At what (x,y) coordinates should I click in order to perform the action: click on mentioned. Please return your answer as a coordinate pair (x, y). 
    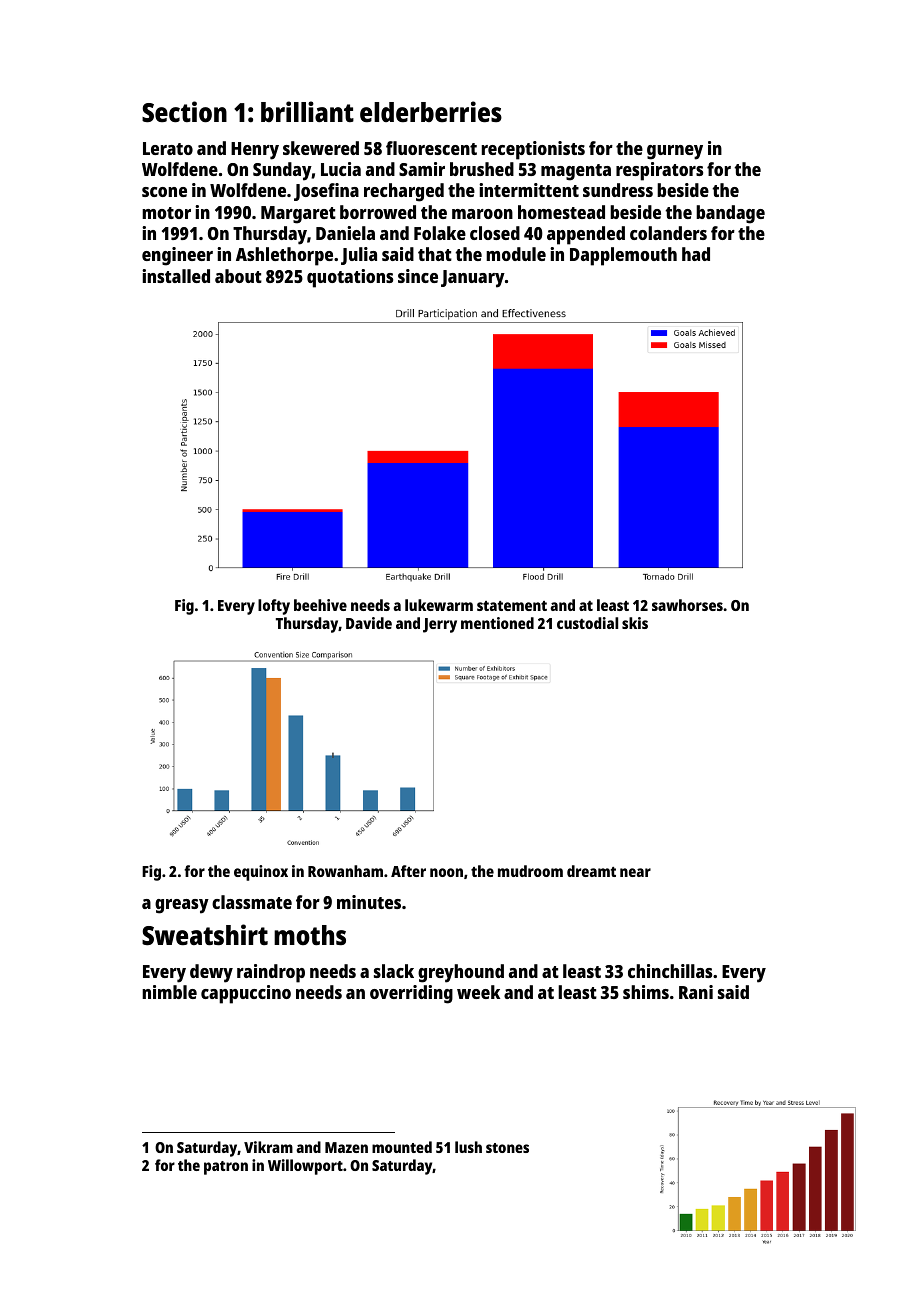
    Looking at the image, I should click on (497, 623).
